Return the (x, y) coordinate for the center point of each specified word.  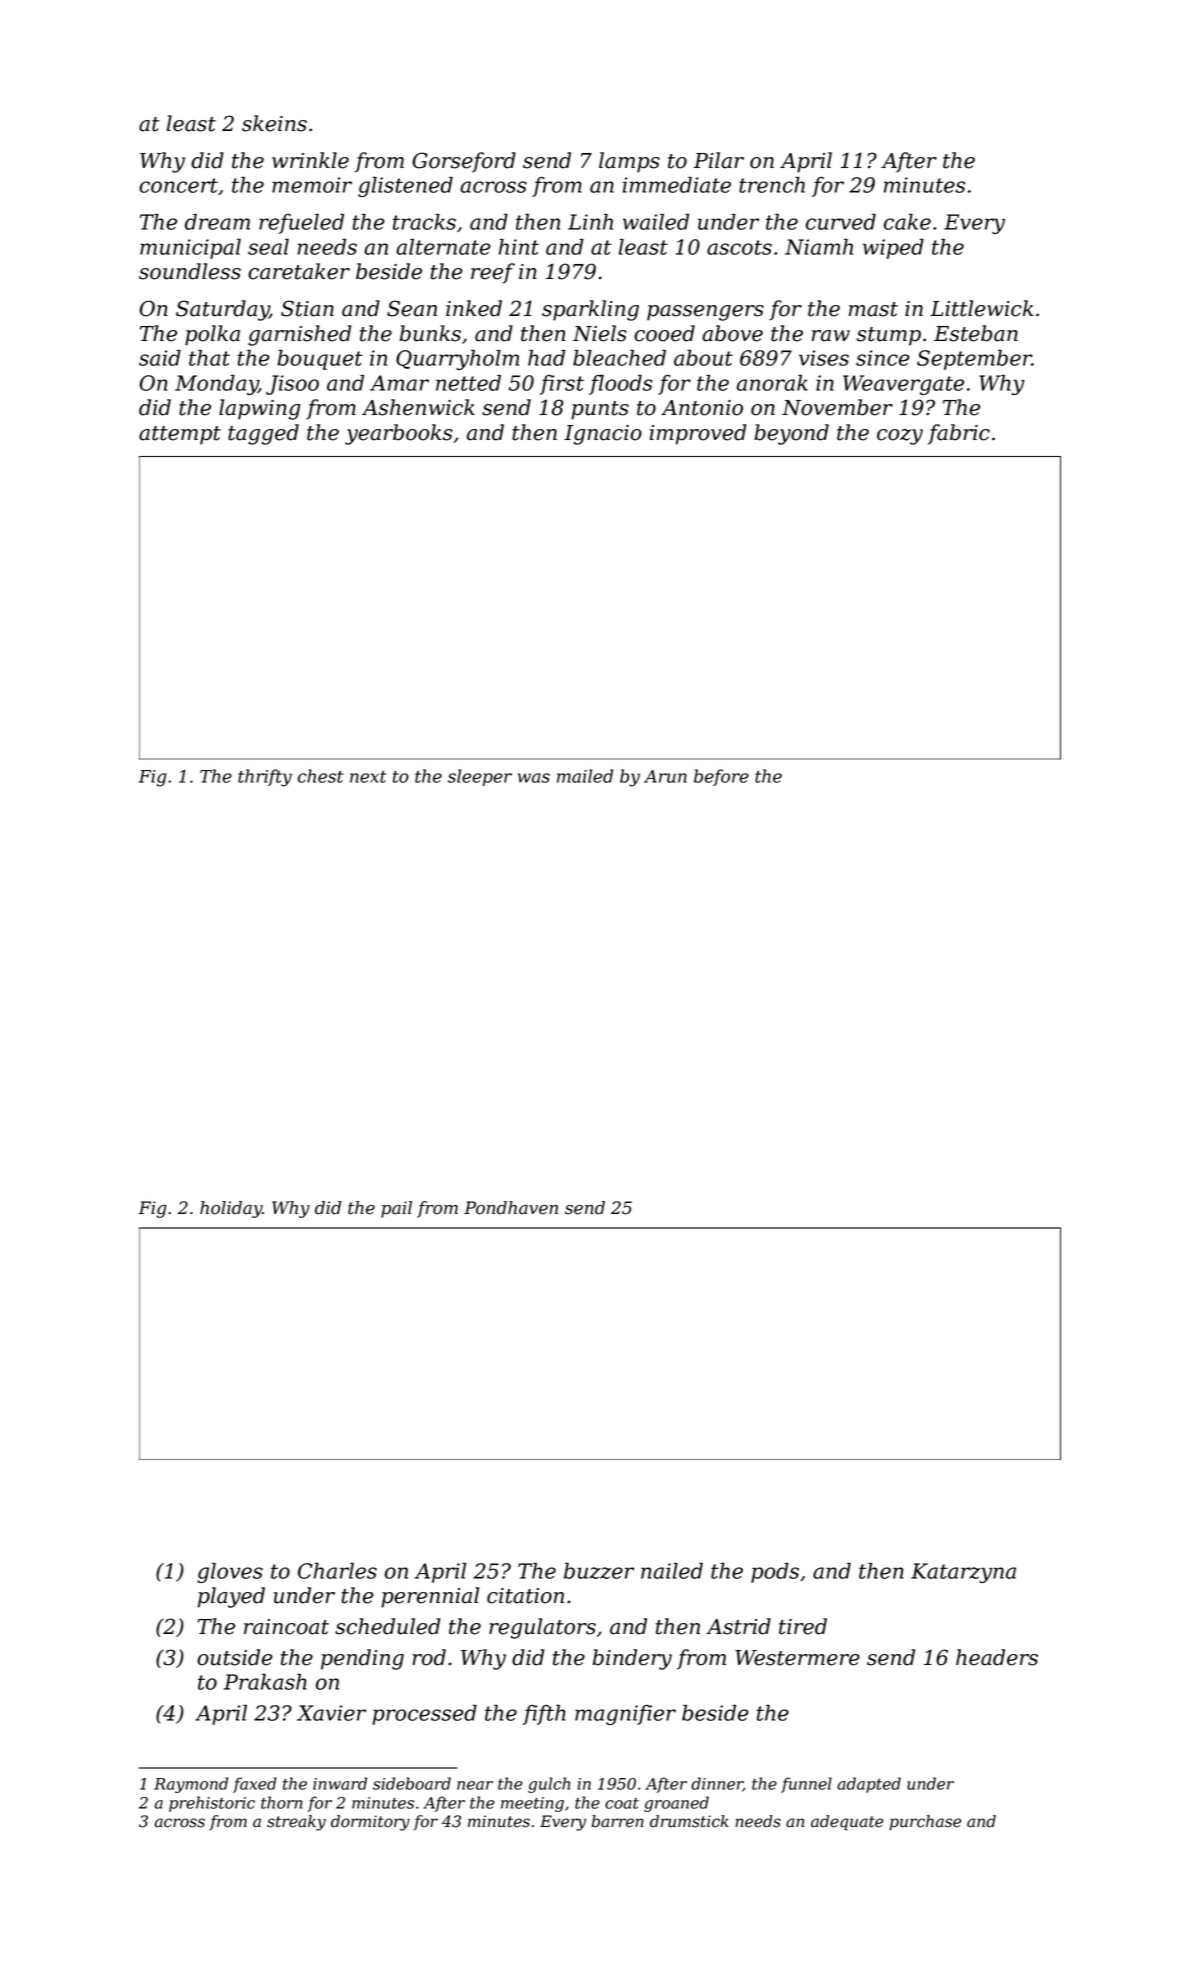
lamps (629, 162)
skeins (274, 123)
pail (396, 1209)
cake (907, 222)
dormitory (370, 1823)
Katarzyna (963, 1573)
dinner (717, 1784)
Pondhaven (511, 1208)
